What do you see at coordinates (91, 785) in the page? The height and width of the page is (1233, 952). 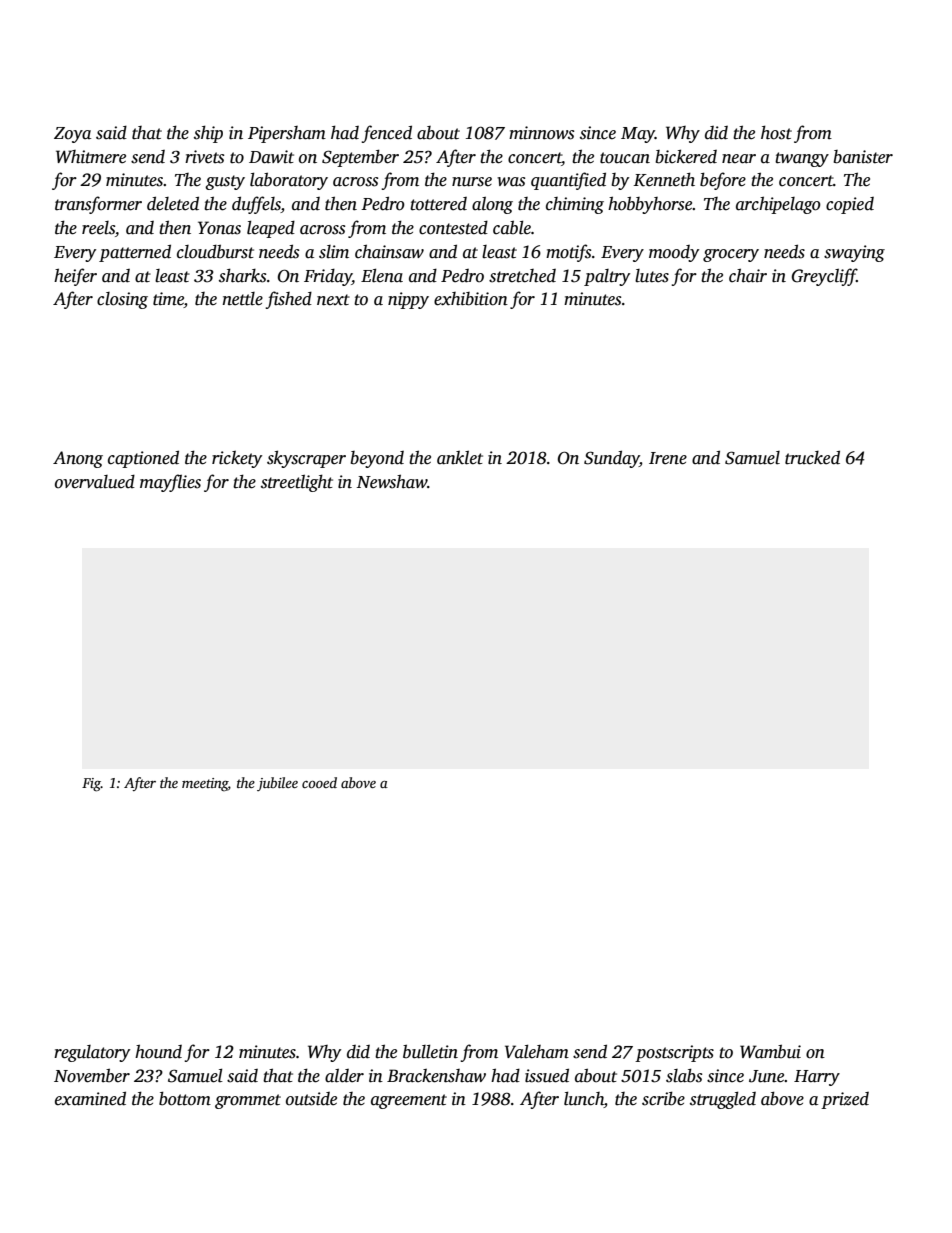 I see `Fig` at bounding box center [91, 785].
